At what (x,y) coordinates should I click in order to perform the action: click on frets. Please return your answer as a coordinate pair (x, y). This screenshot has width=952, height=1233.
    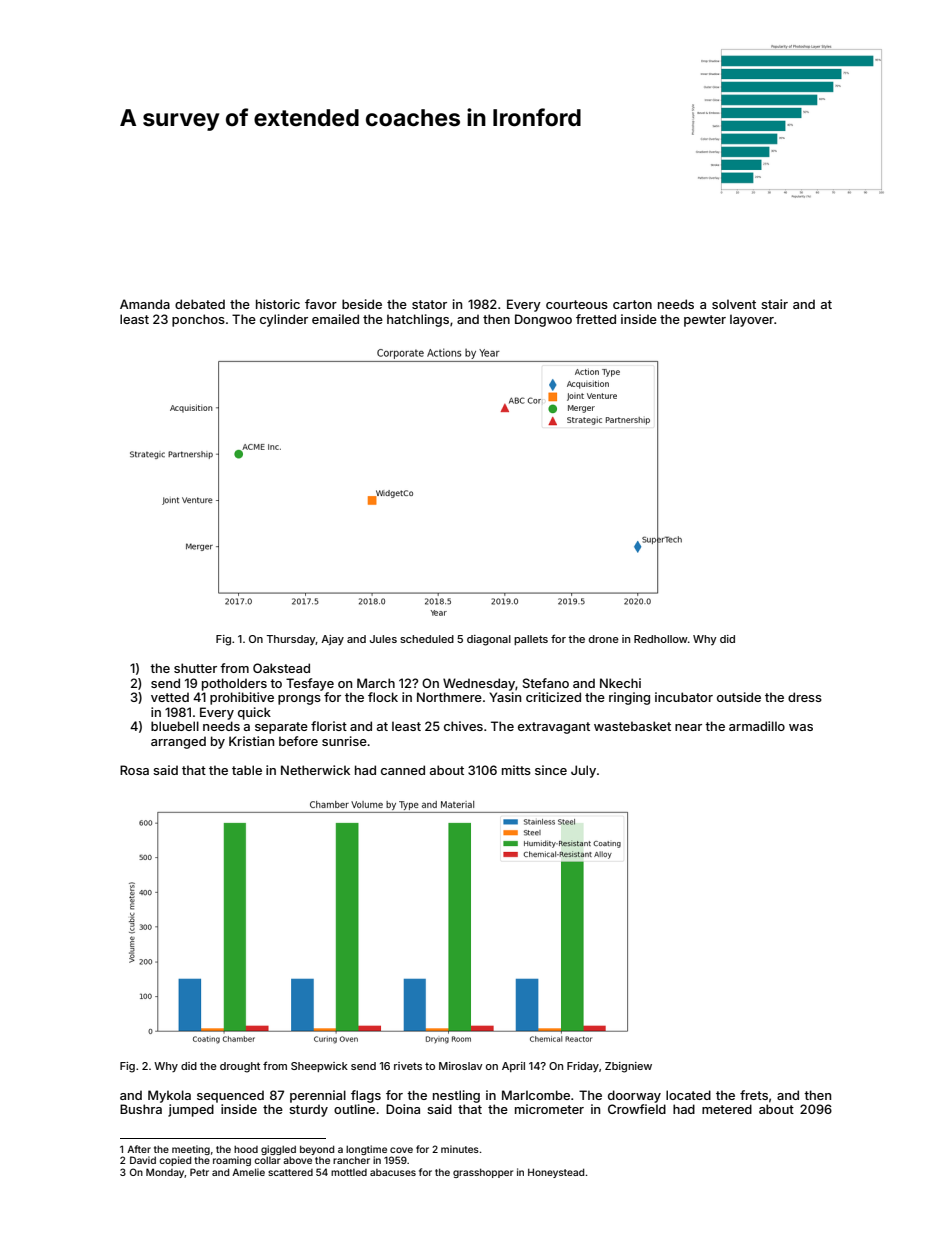
    Looking at the image, I should click on (754, 1095).
